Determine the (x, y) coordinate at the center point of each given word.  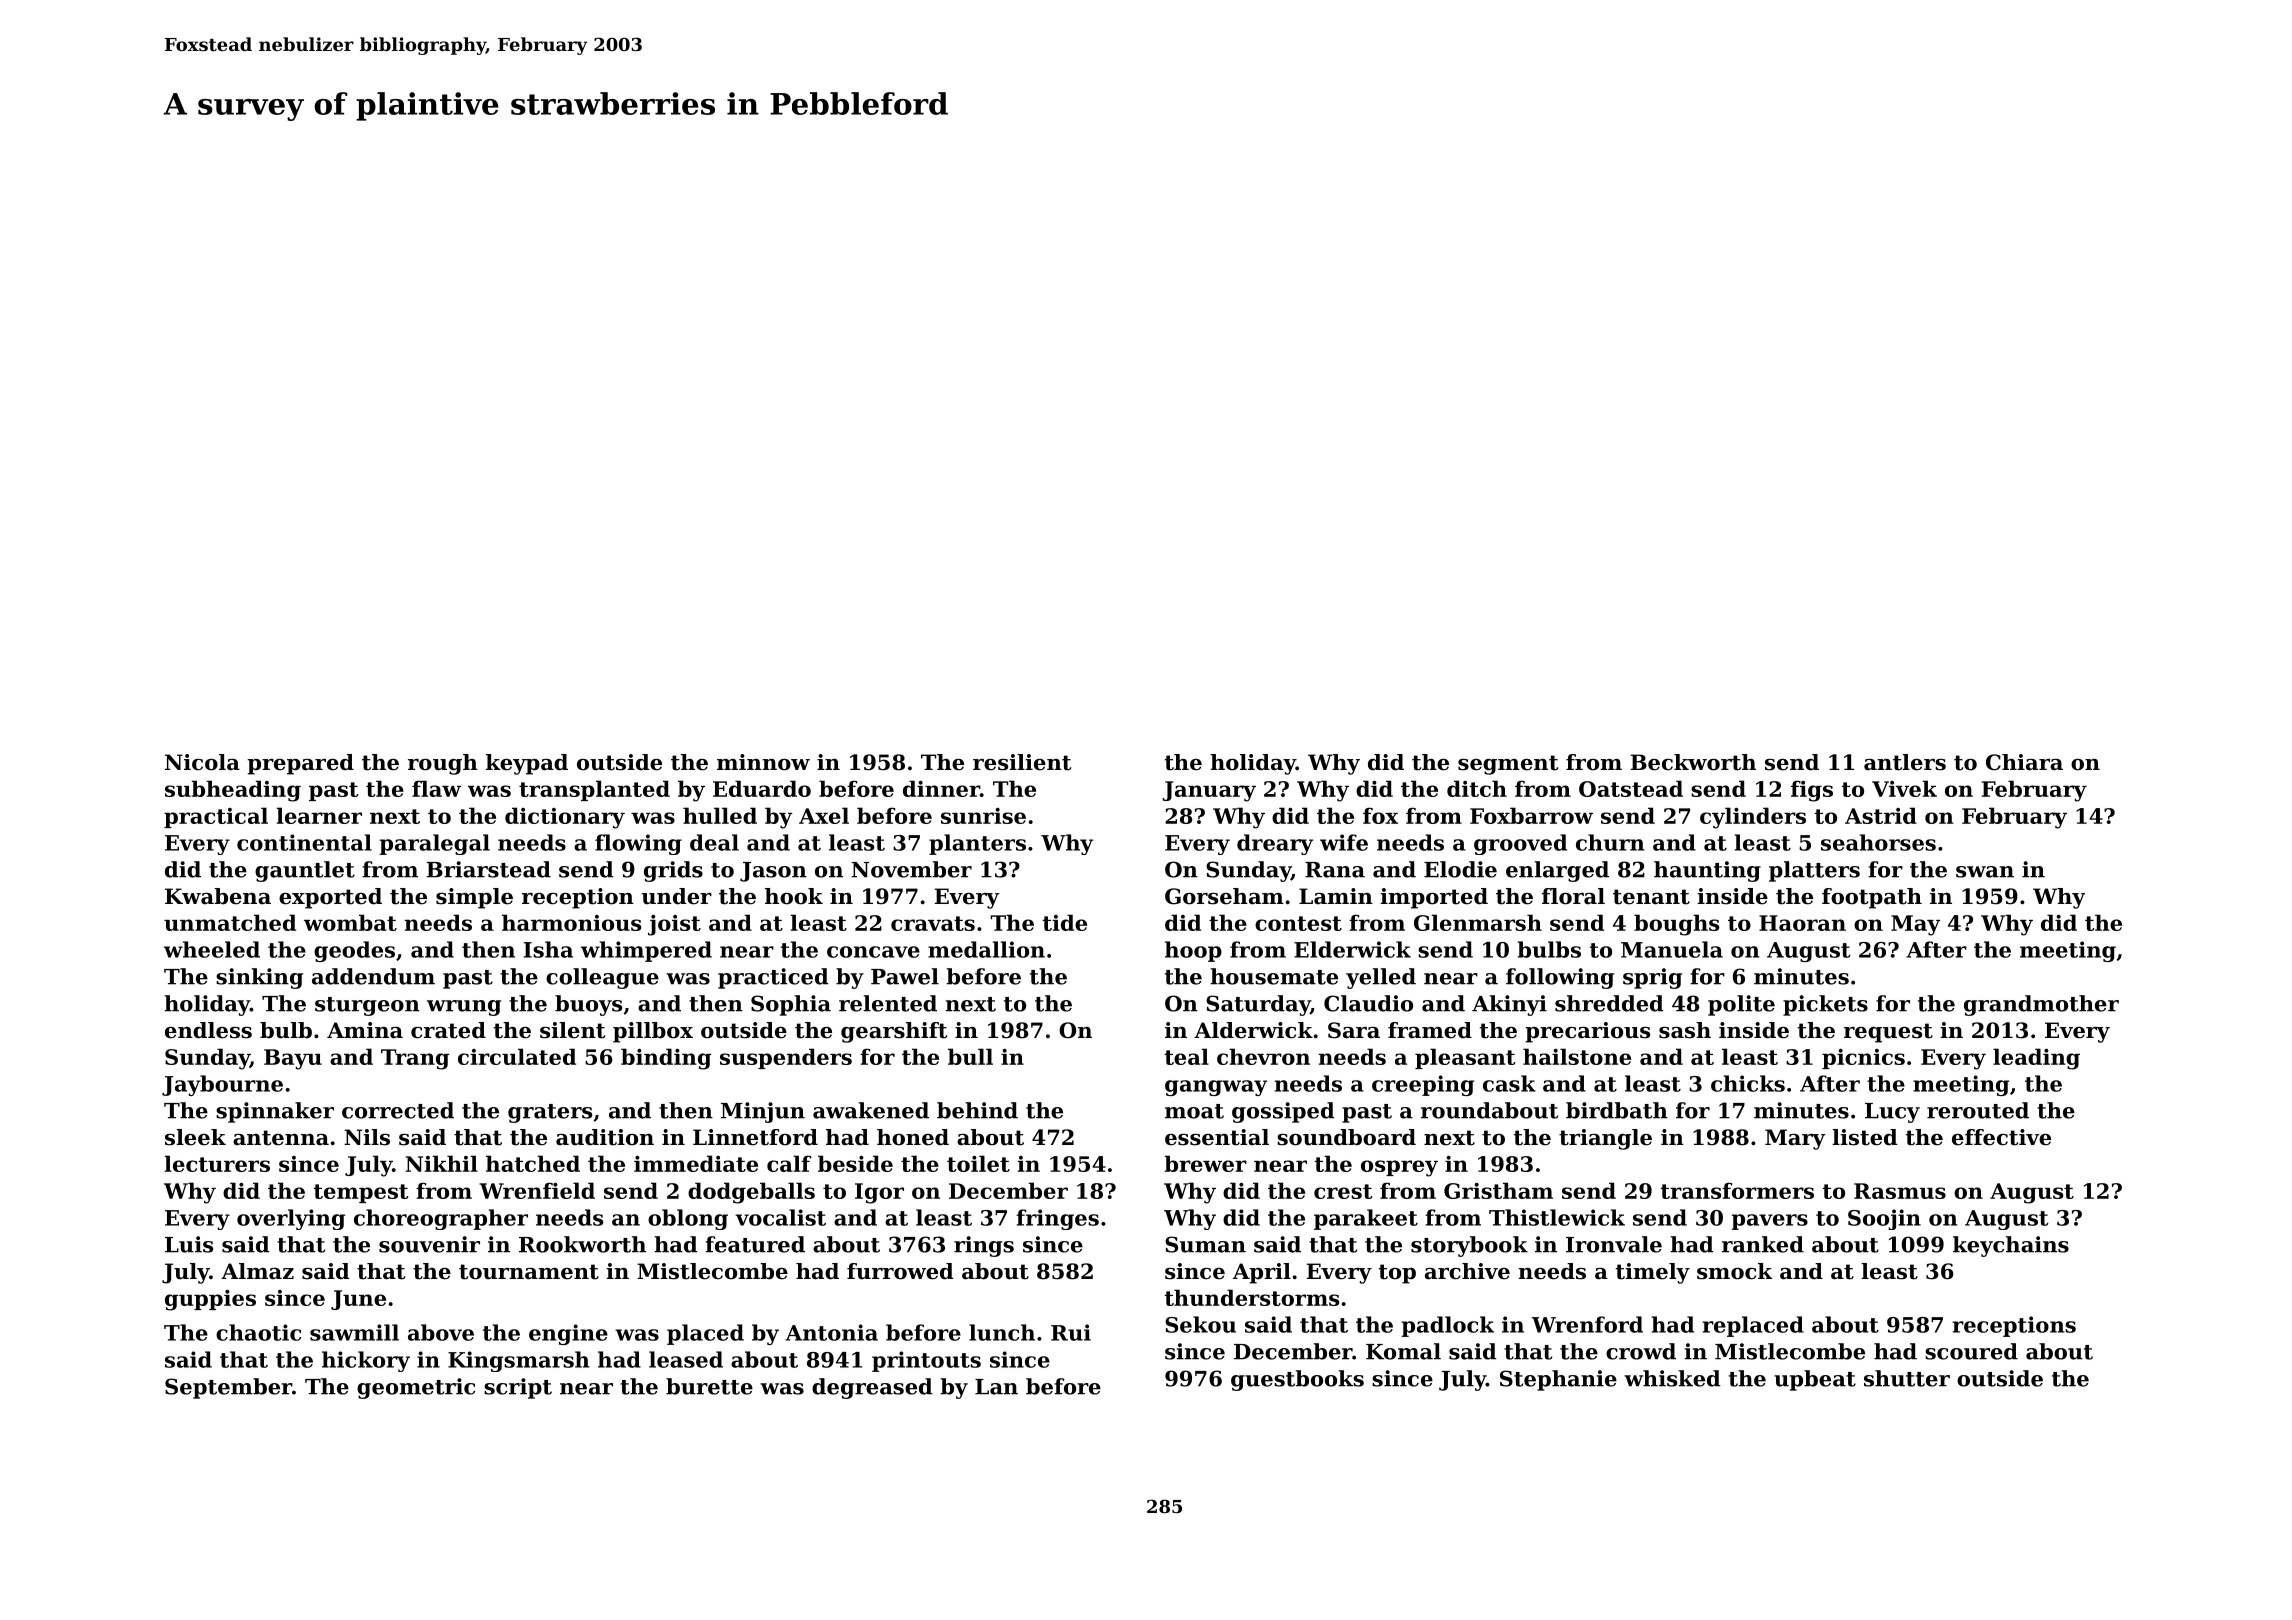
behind (977, 1110)
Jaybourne (222, 1085)
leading (2036, 1059)
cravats (933, 923)
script (518, 1388)
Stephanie (1558, 1380)
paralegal (435, 844)
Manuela (1672, 949)
